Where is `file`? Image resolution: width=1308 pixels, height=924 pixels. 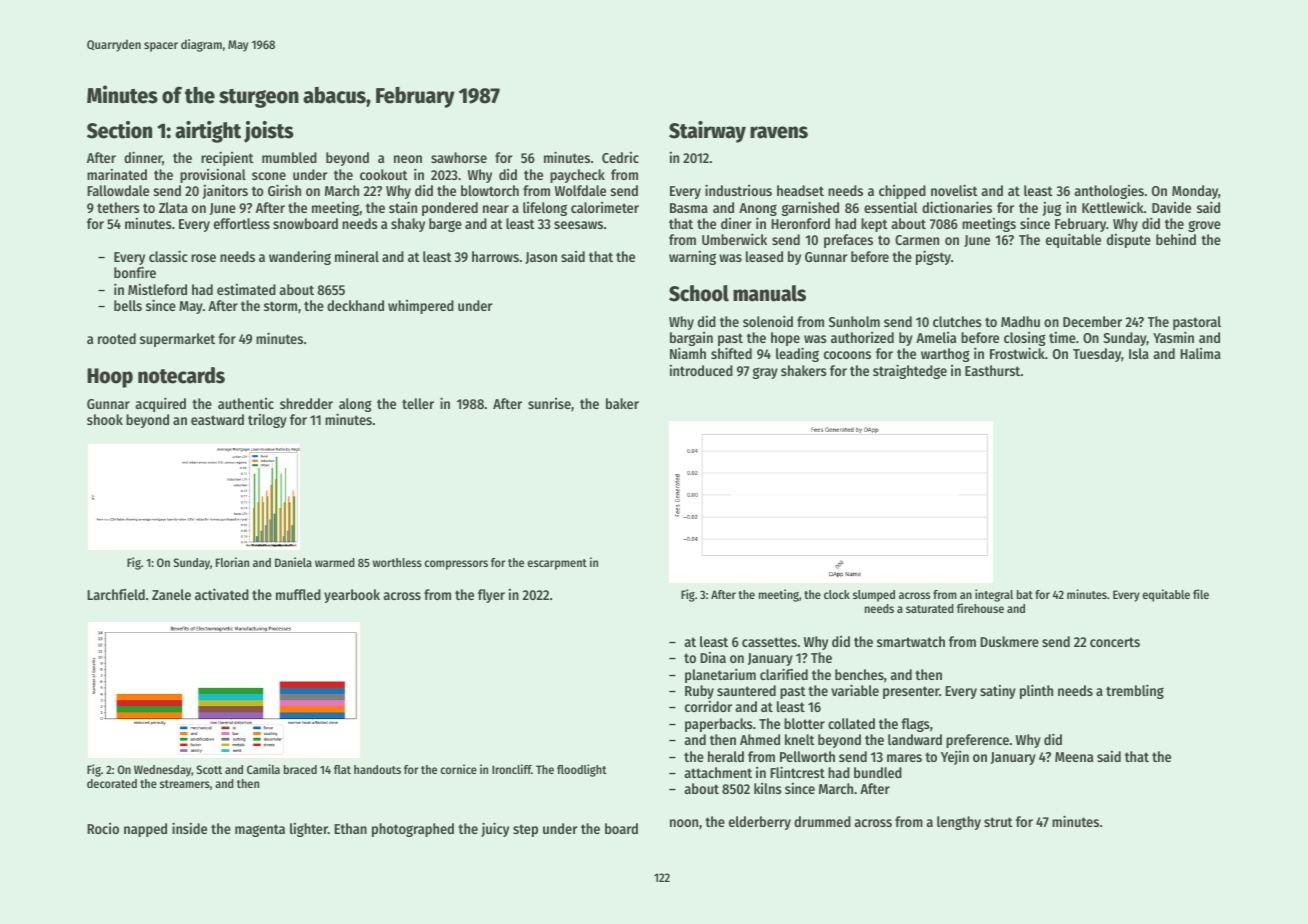 file is located at coordinates (1201, 594).
